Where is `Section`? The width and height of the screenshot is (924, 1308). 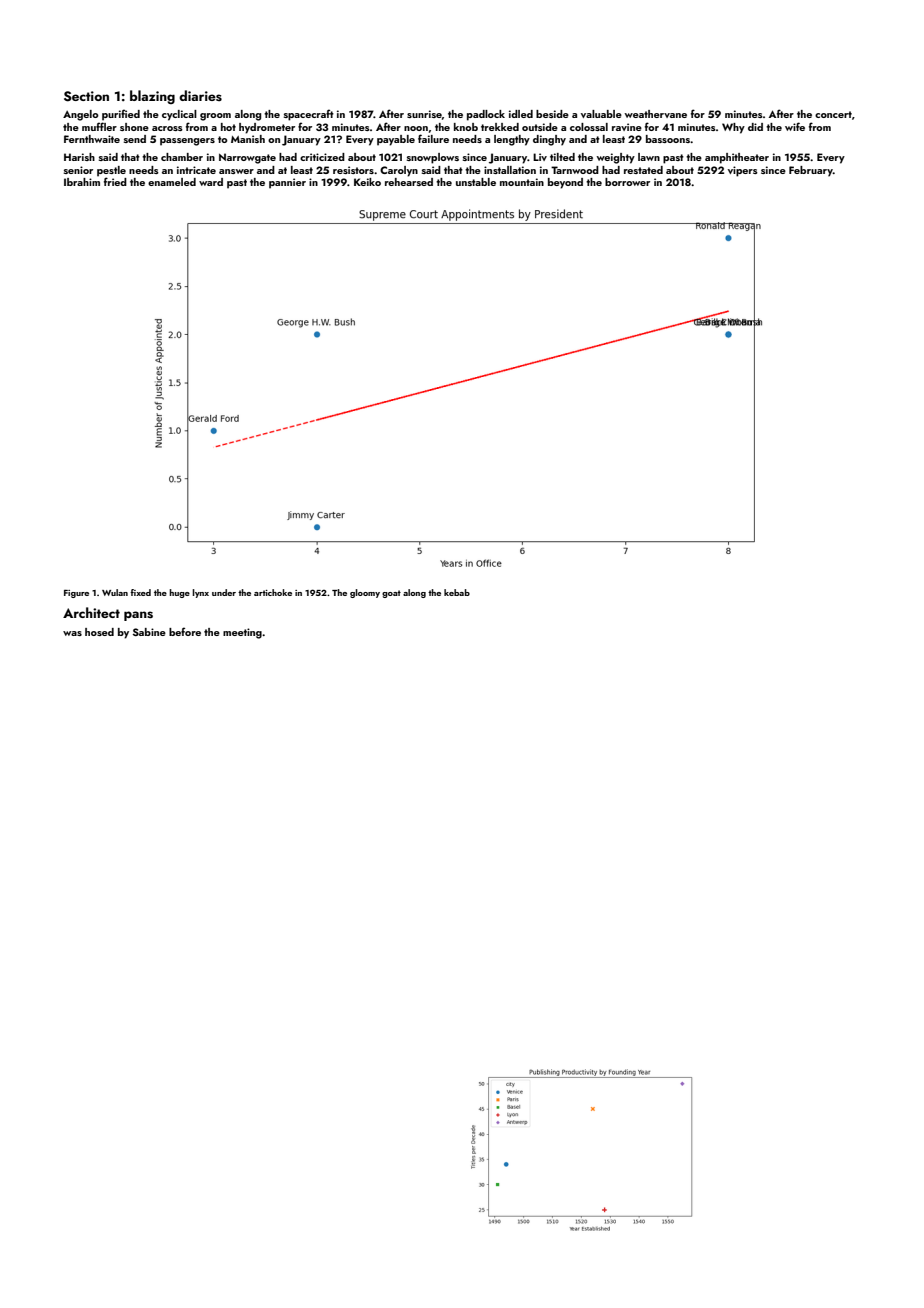 Section is located at coordinates (86, 96).
